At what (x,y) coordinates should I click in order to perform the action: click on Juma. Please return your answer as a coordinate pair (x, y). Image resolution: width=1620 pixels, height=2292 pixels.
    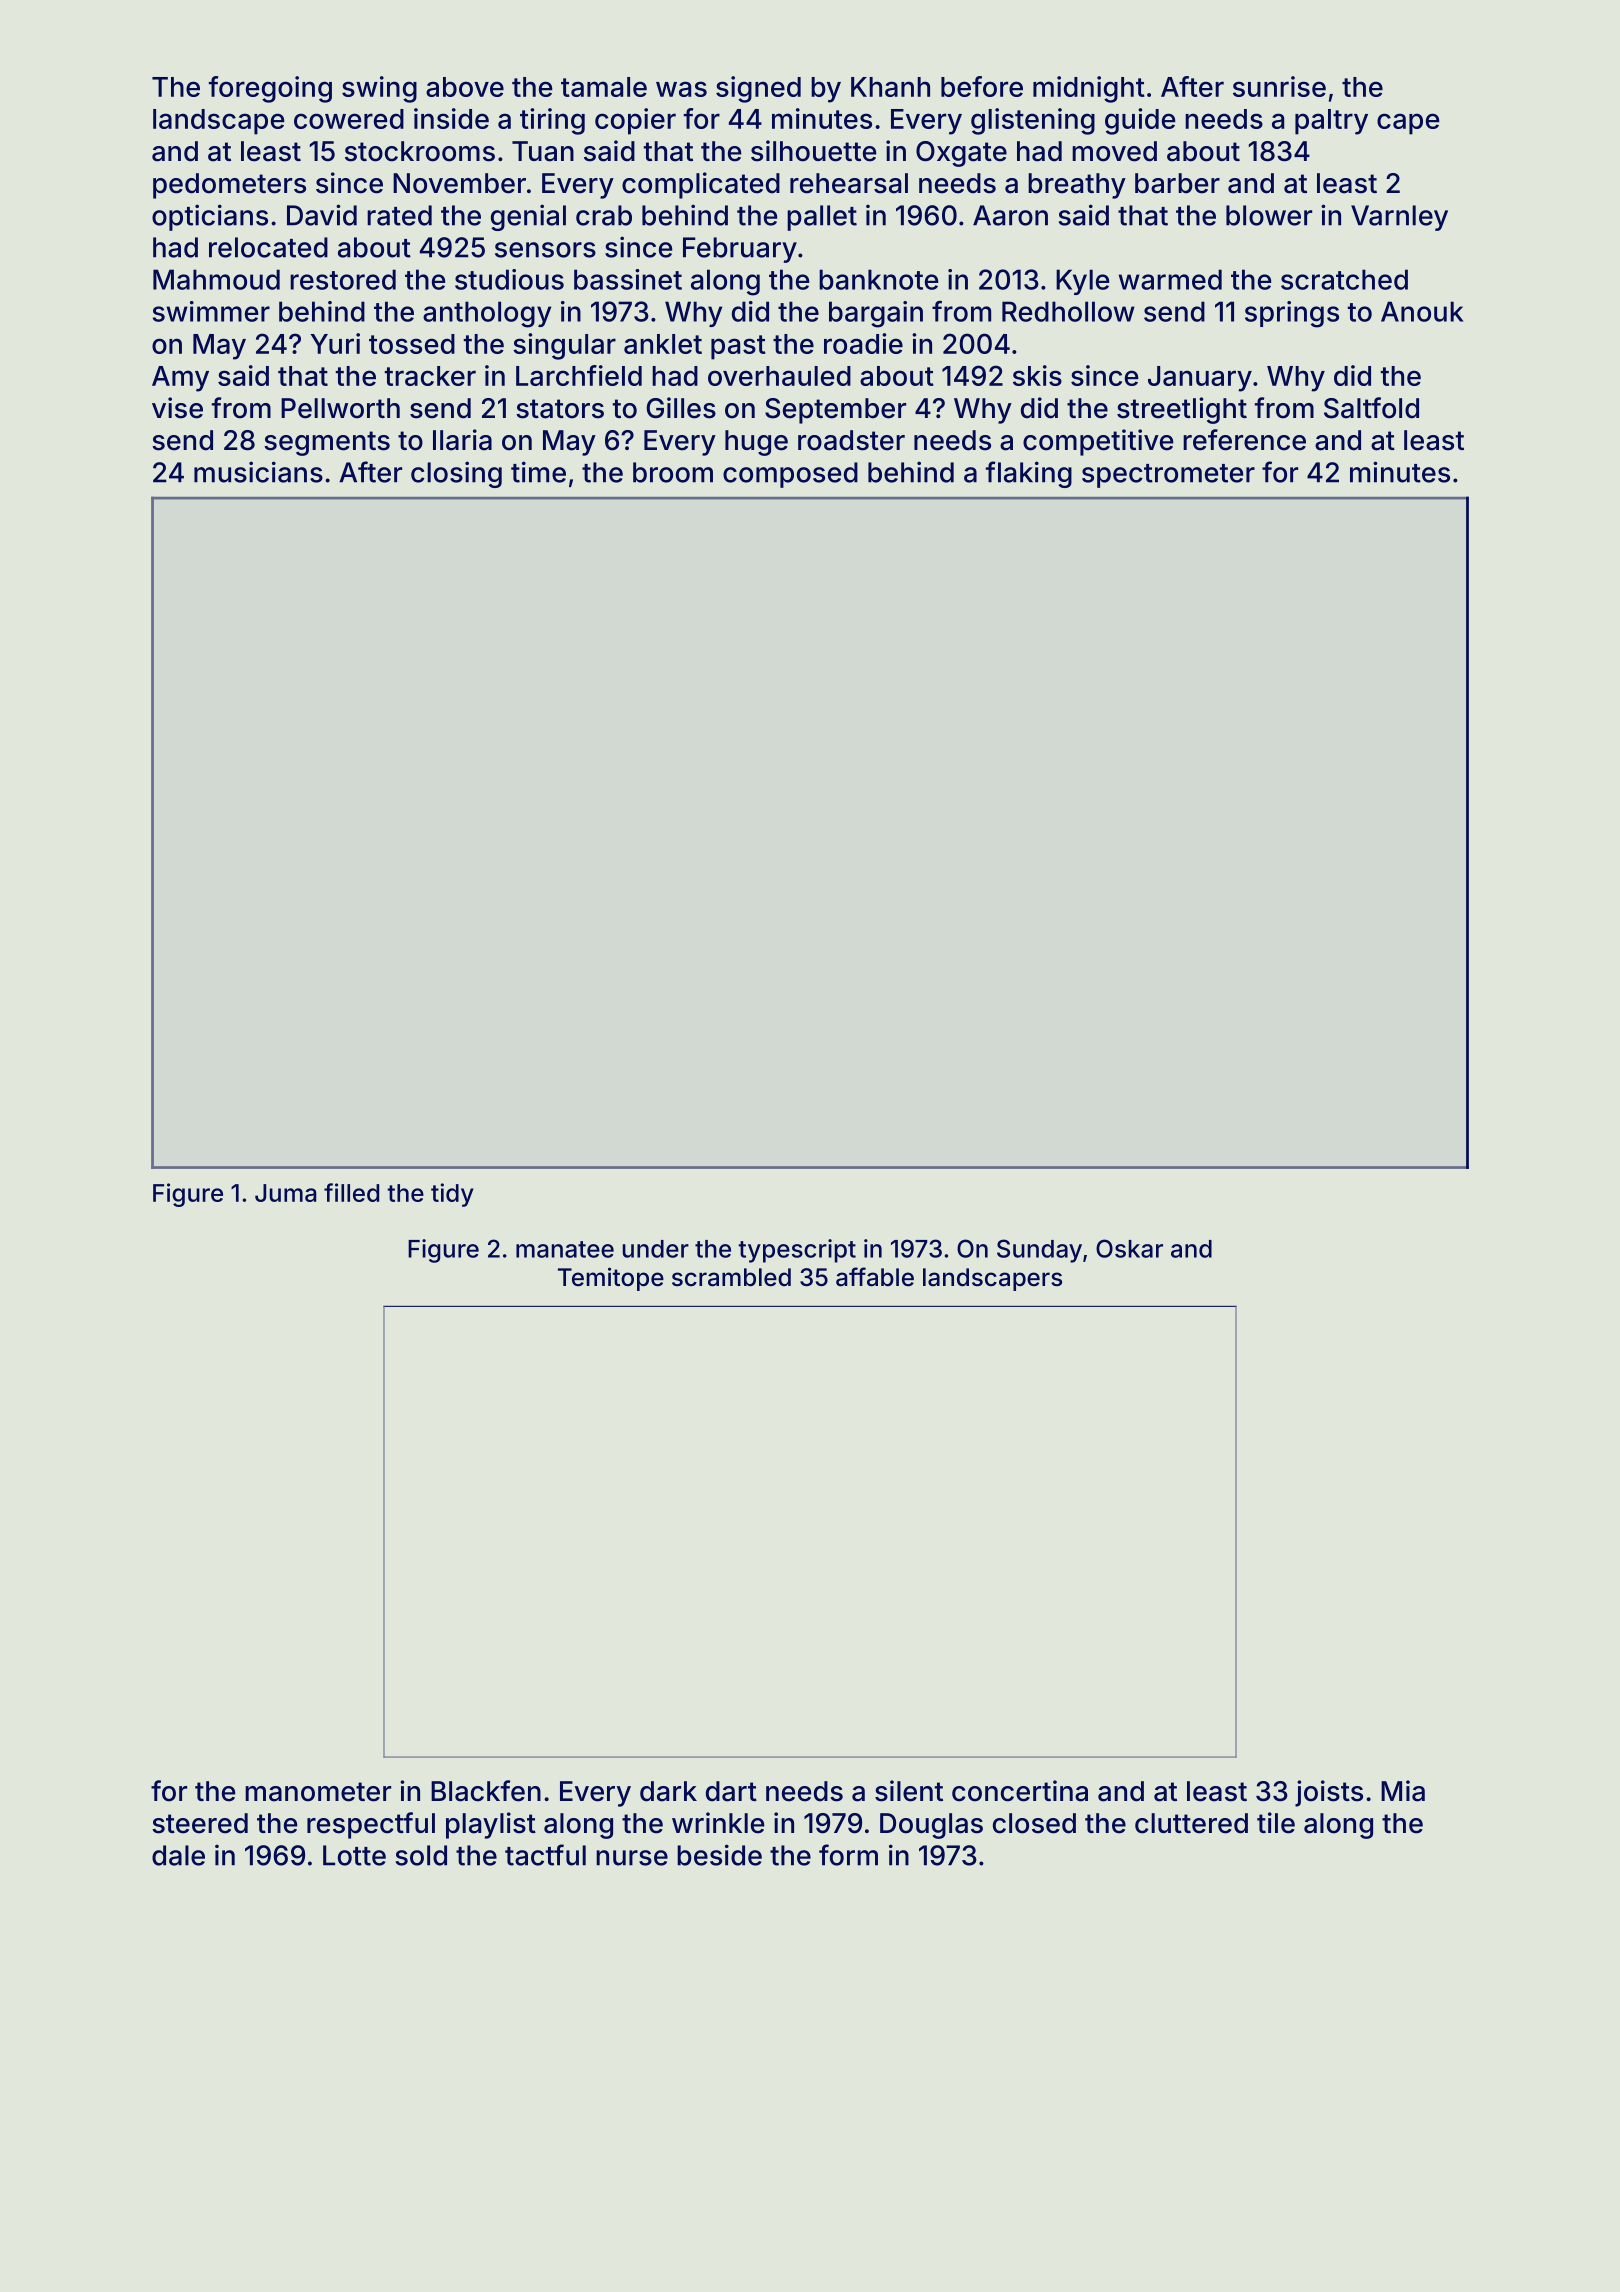
    Looking at the image, I should click on (286, 1193).
